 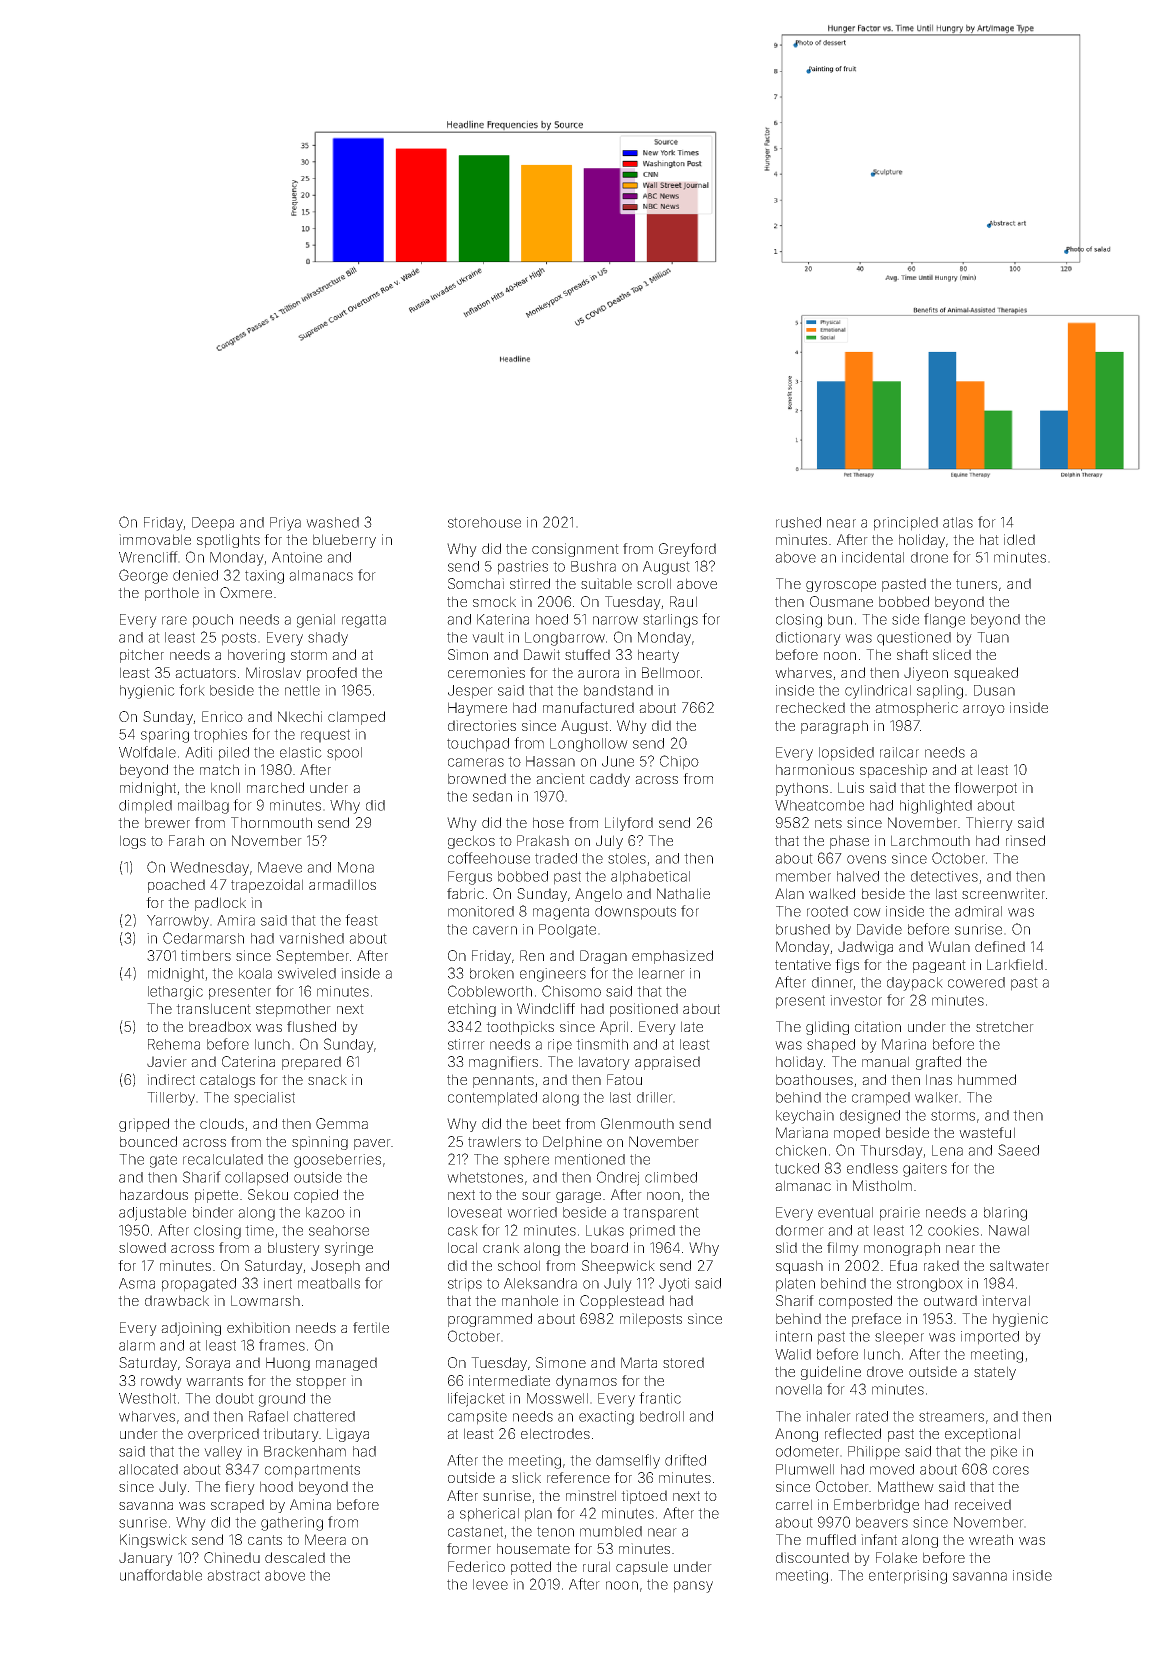 I want to click on unaffordable, so click(x=161, y=1575).
